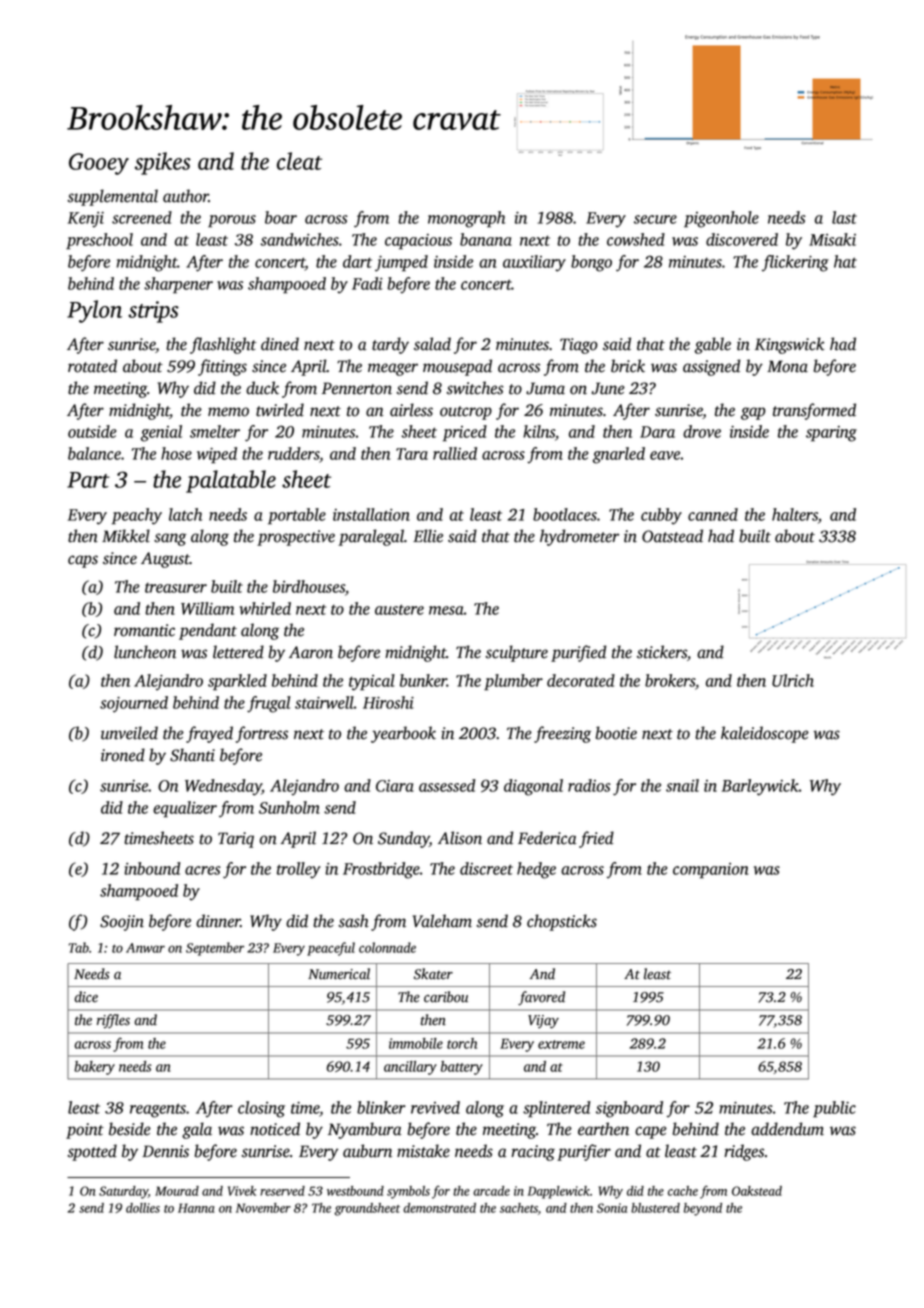 The image size is (924, 1308). Describe the element at coordinates (86, 997) in the screenshot. I see `dice` at that location.
